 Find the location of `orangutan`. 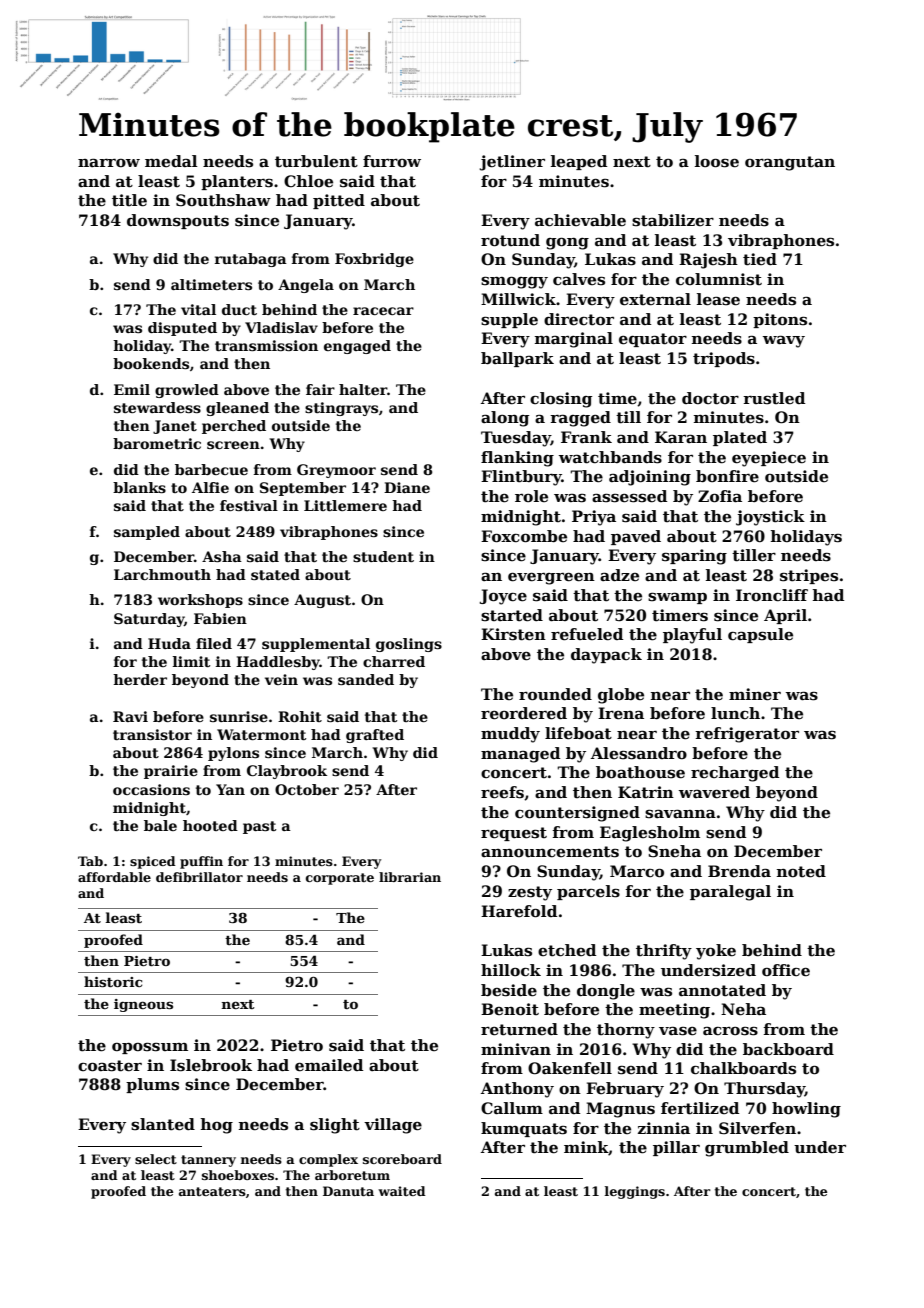

orangutan is located at coordinates (790, 163).
